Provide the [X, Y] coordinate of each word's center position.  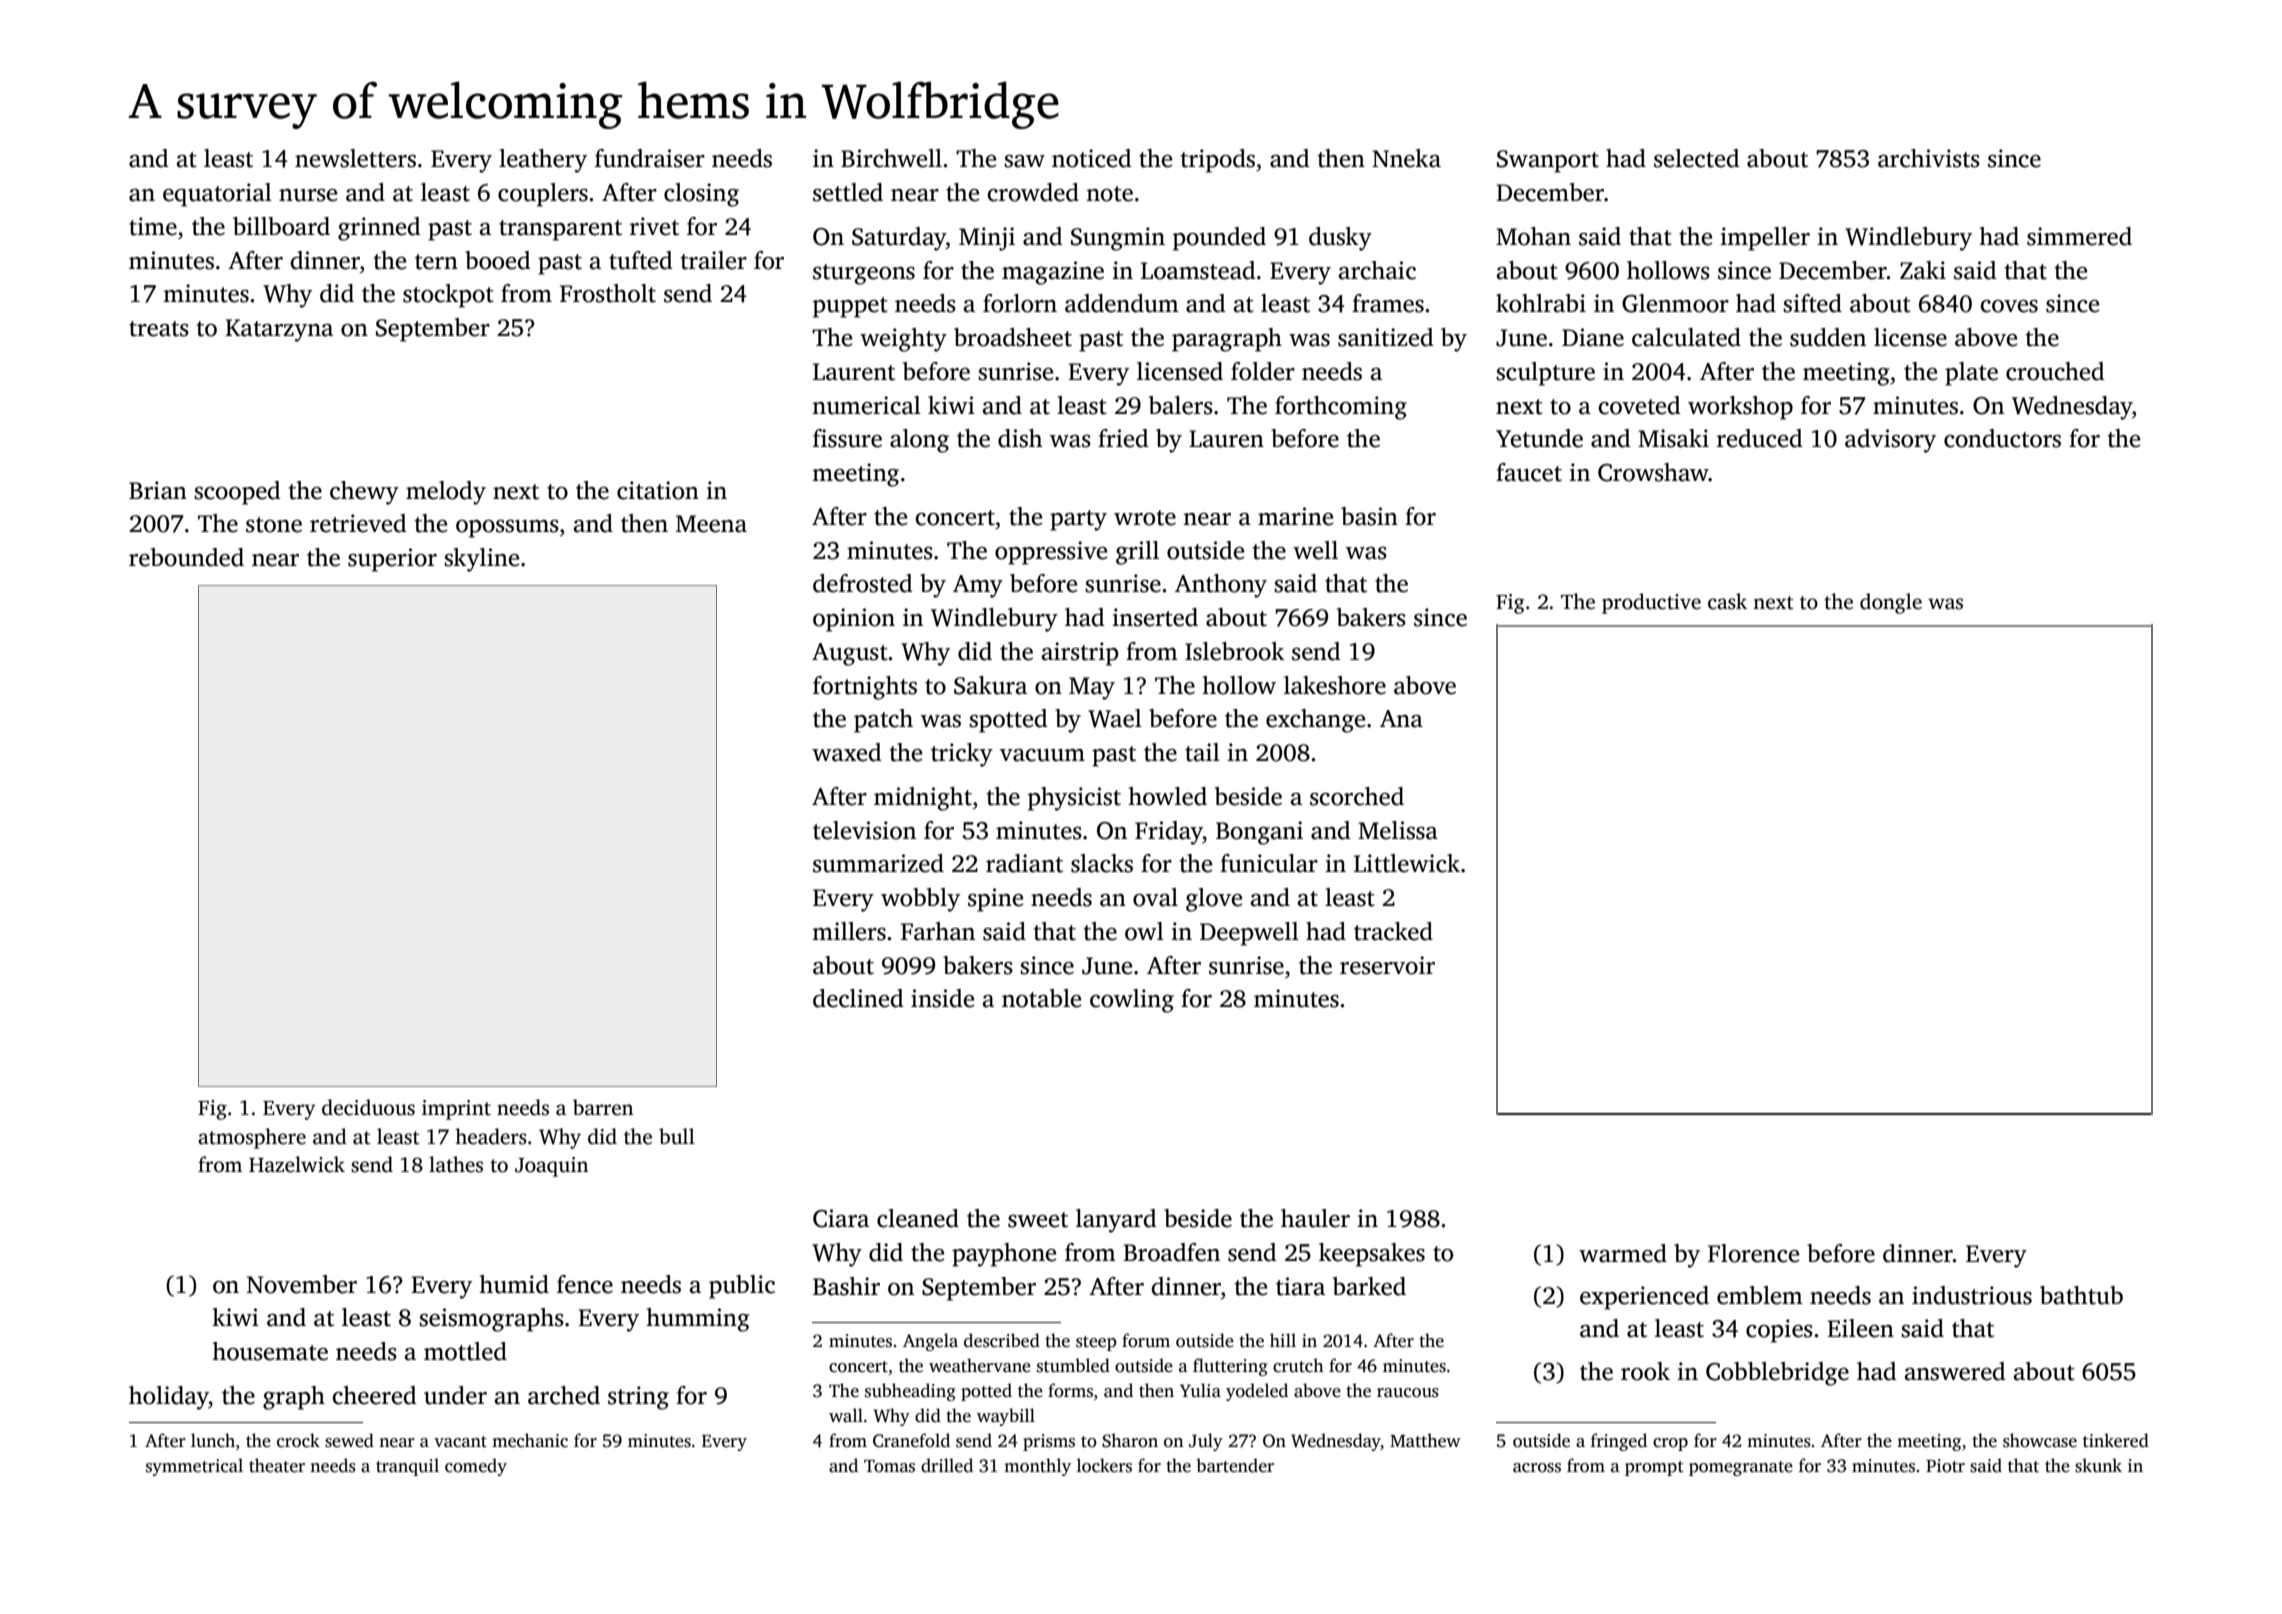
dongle [1891, 603]
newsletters [355, 158]
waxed [847, 752]
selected [1697, 158]
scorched [1357, 796]
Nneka [1406, 158]
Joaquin [551, 1167]
